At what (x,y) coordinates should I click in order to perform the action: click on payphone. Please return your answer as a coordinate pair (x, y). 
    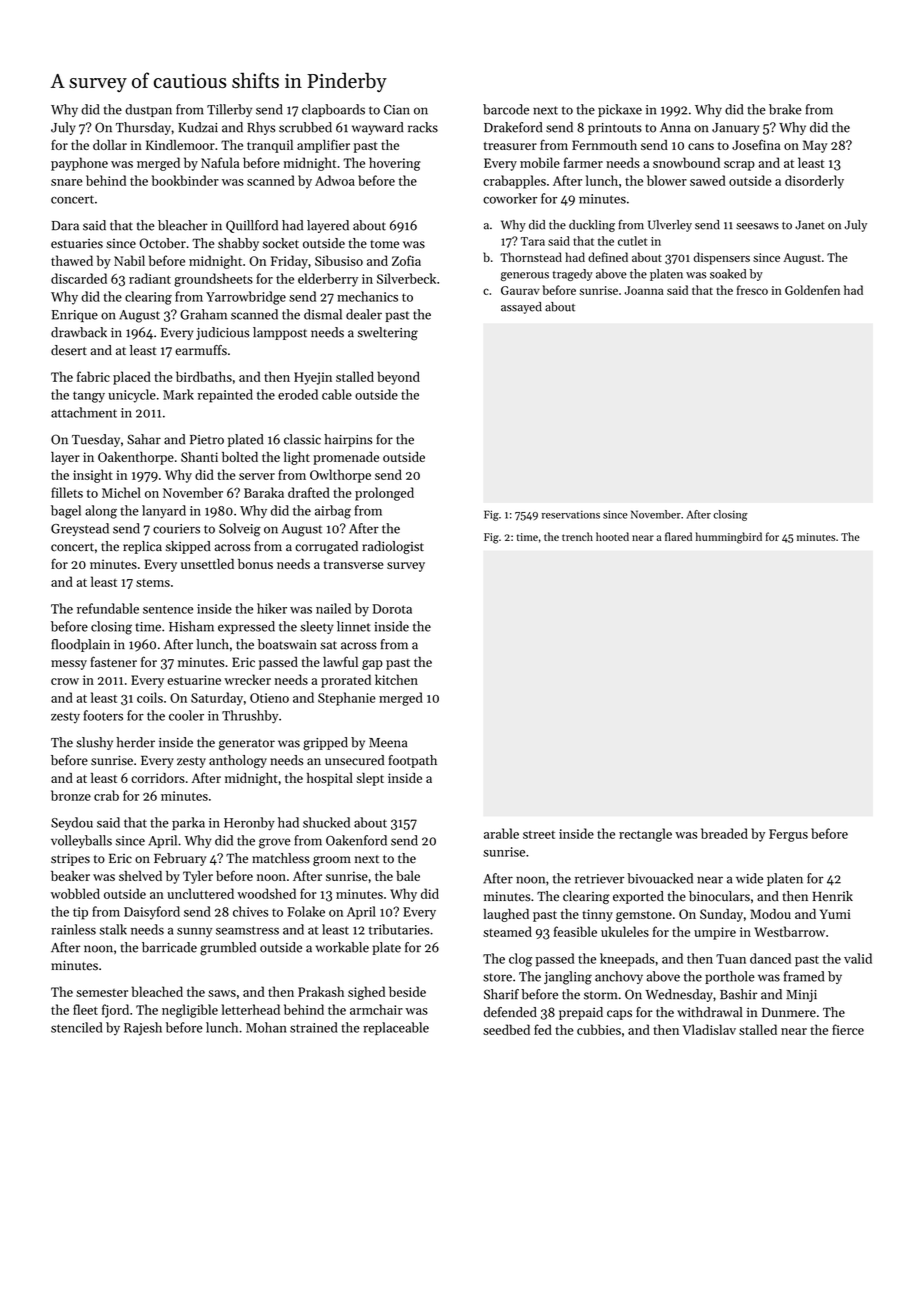
    Looking at the image, I should click on (79, 164).
